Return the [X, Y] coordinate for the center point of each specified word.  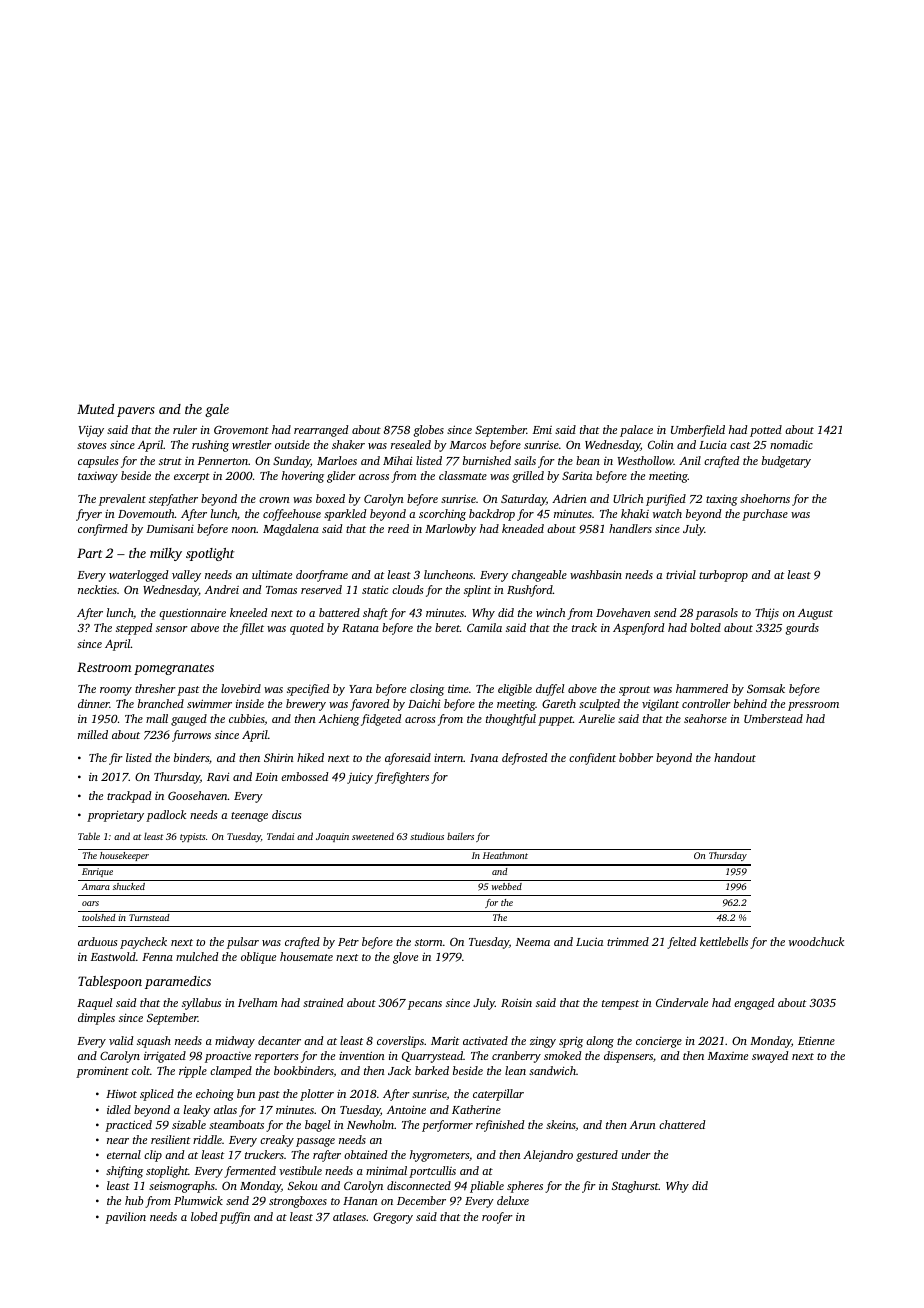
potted [766, 431]
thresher [155, 688]
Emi [542, 430]
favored [369, 705]
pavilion [125, 1218]
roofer [497, 1218]
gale [217, 410]
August [815, 614]
